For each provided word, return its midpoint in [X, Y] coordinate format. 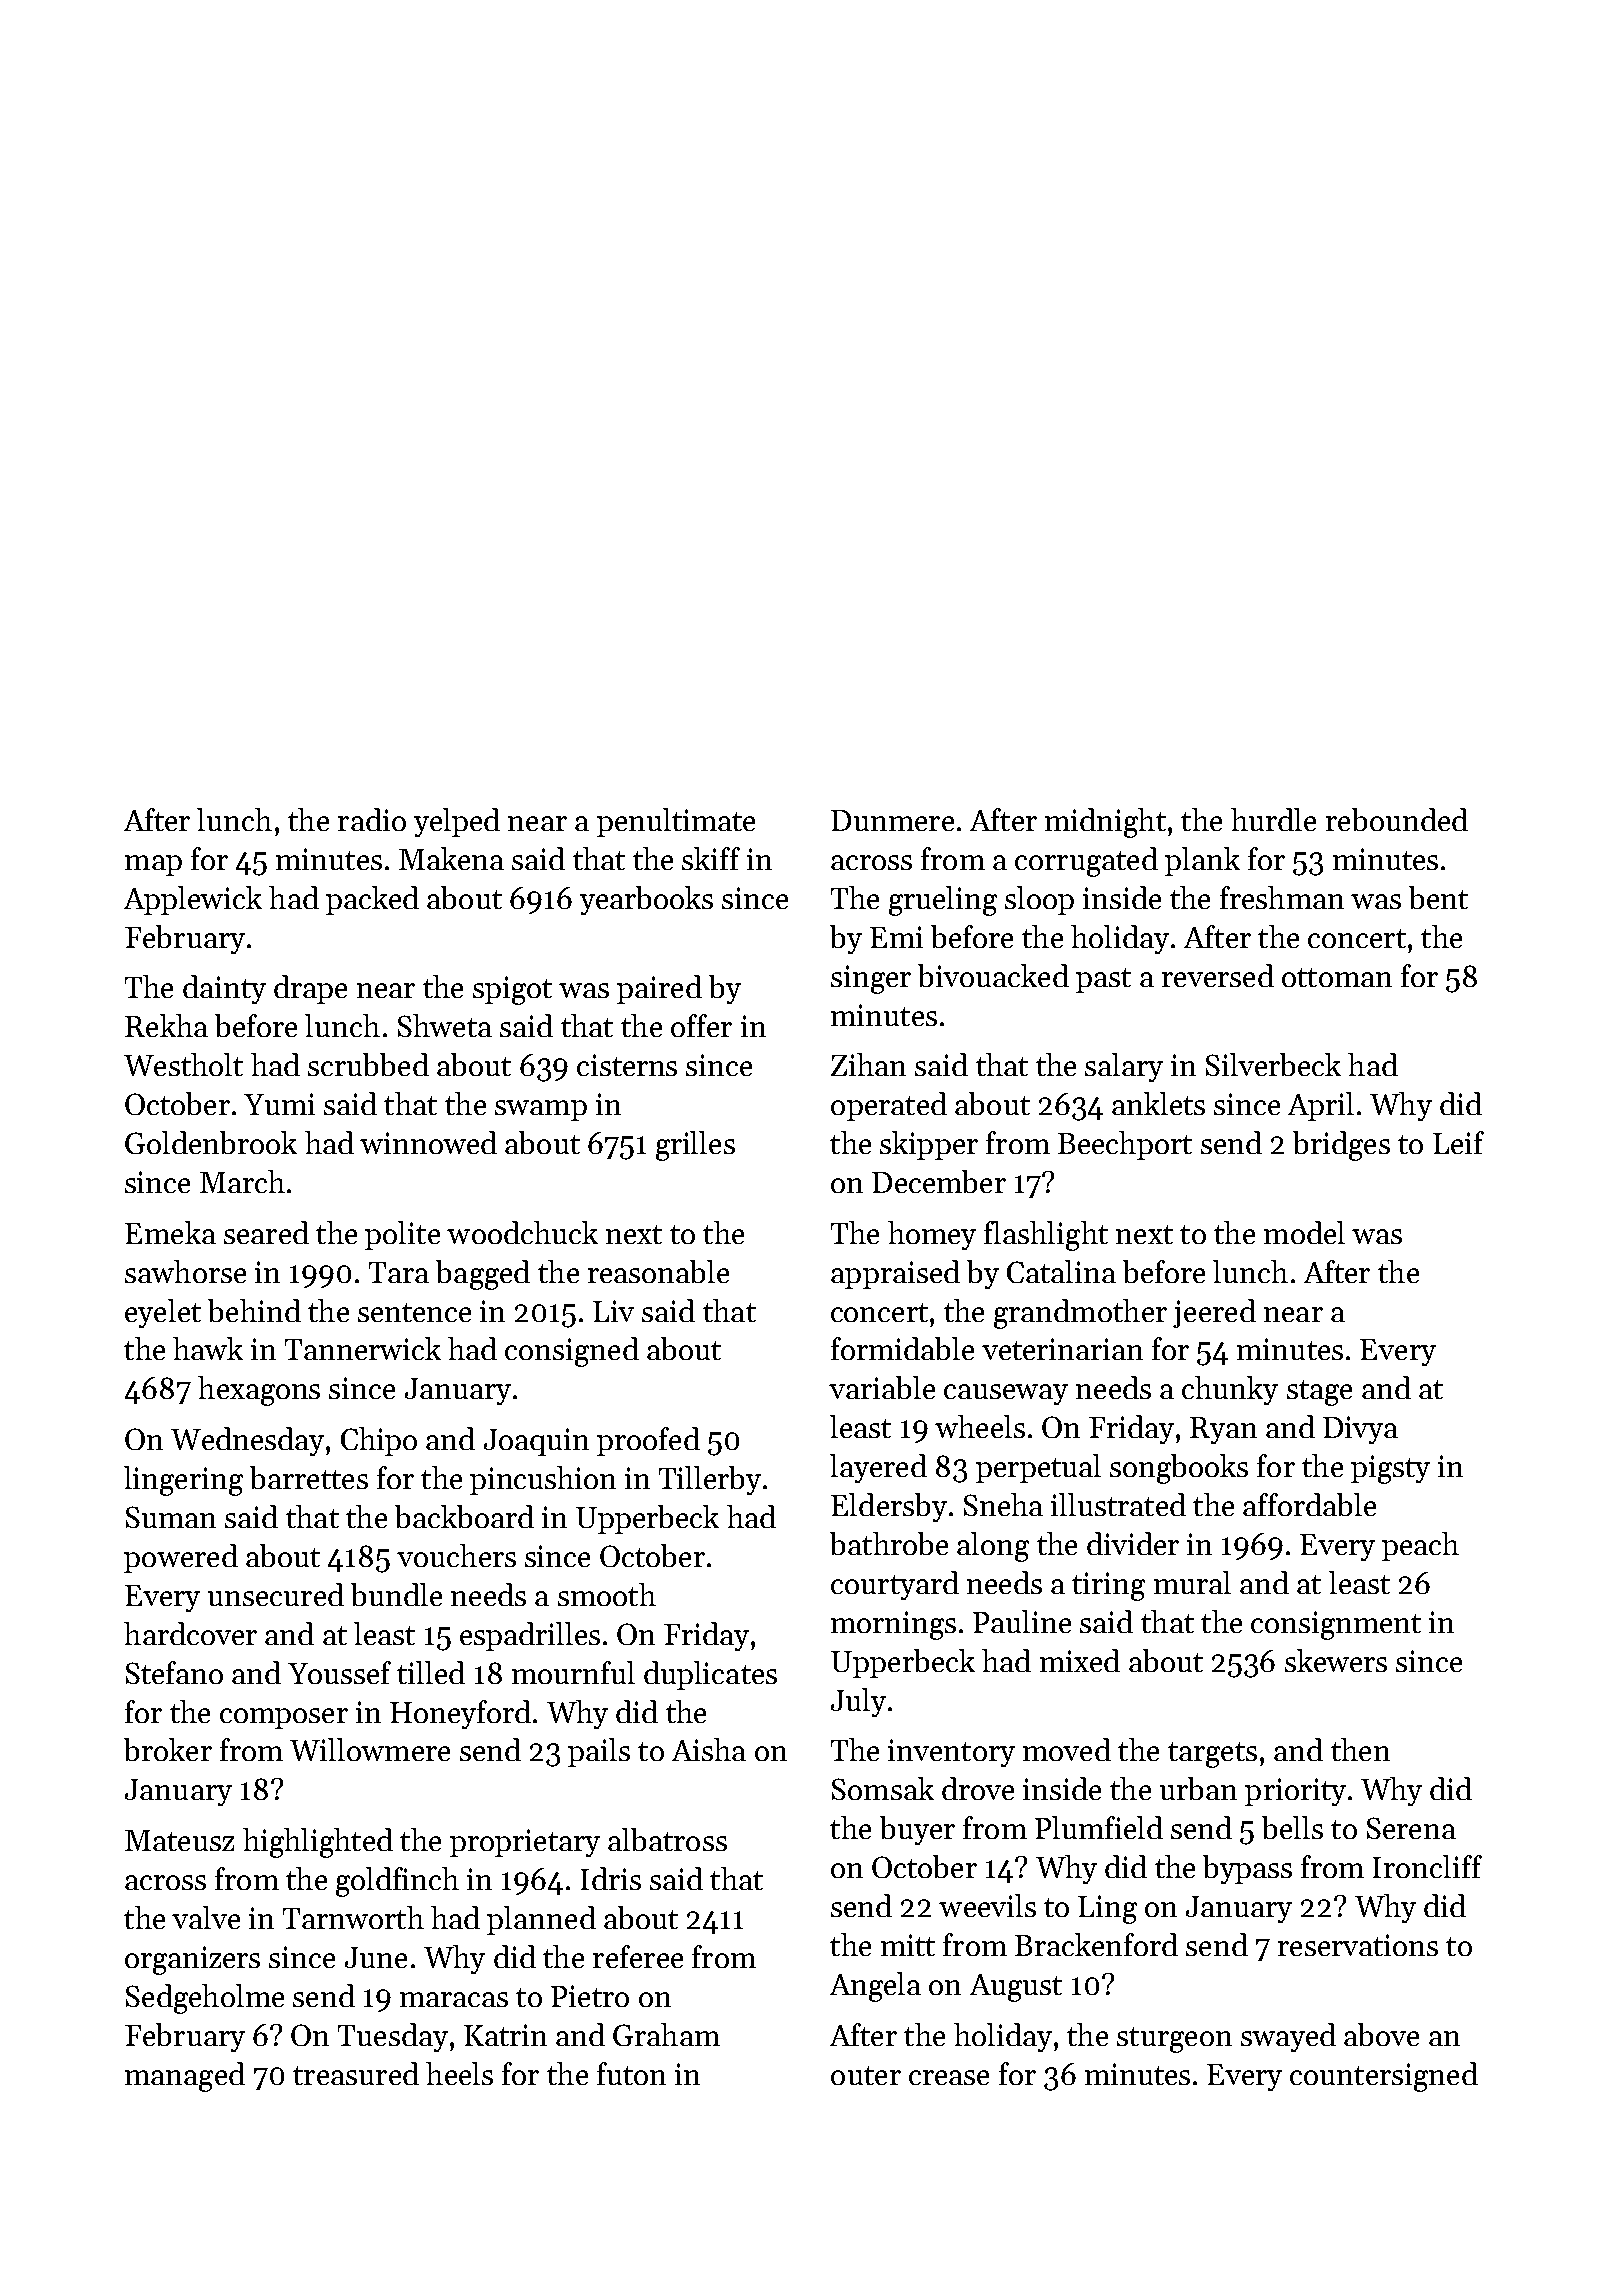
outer [866, 2075]
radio [372, 819]
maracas [454, 1999]
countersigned [1384, 2077]
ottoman [1337, 977]
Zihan [868, 1064]
